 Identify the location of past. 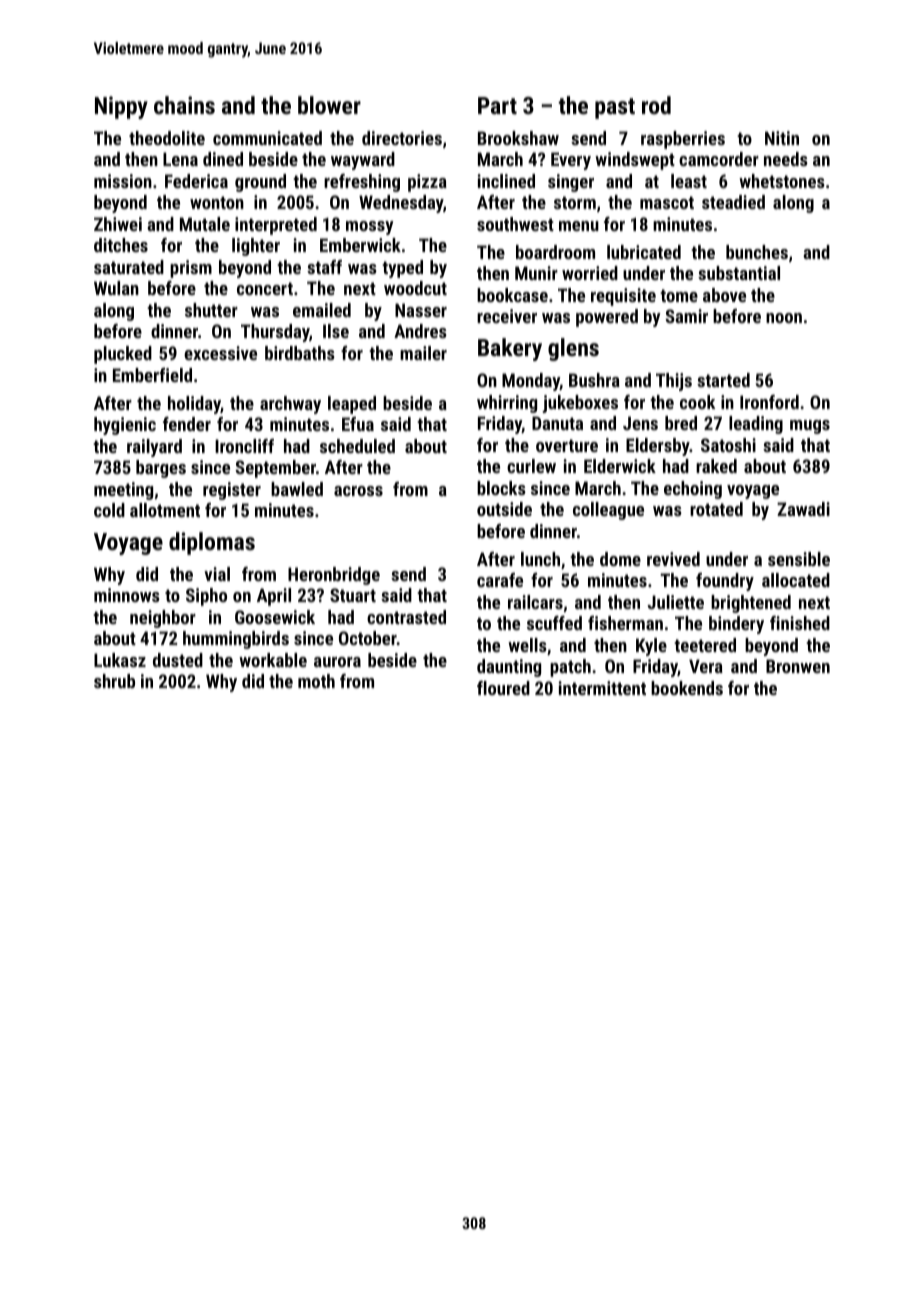
(615, 108).
